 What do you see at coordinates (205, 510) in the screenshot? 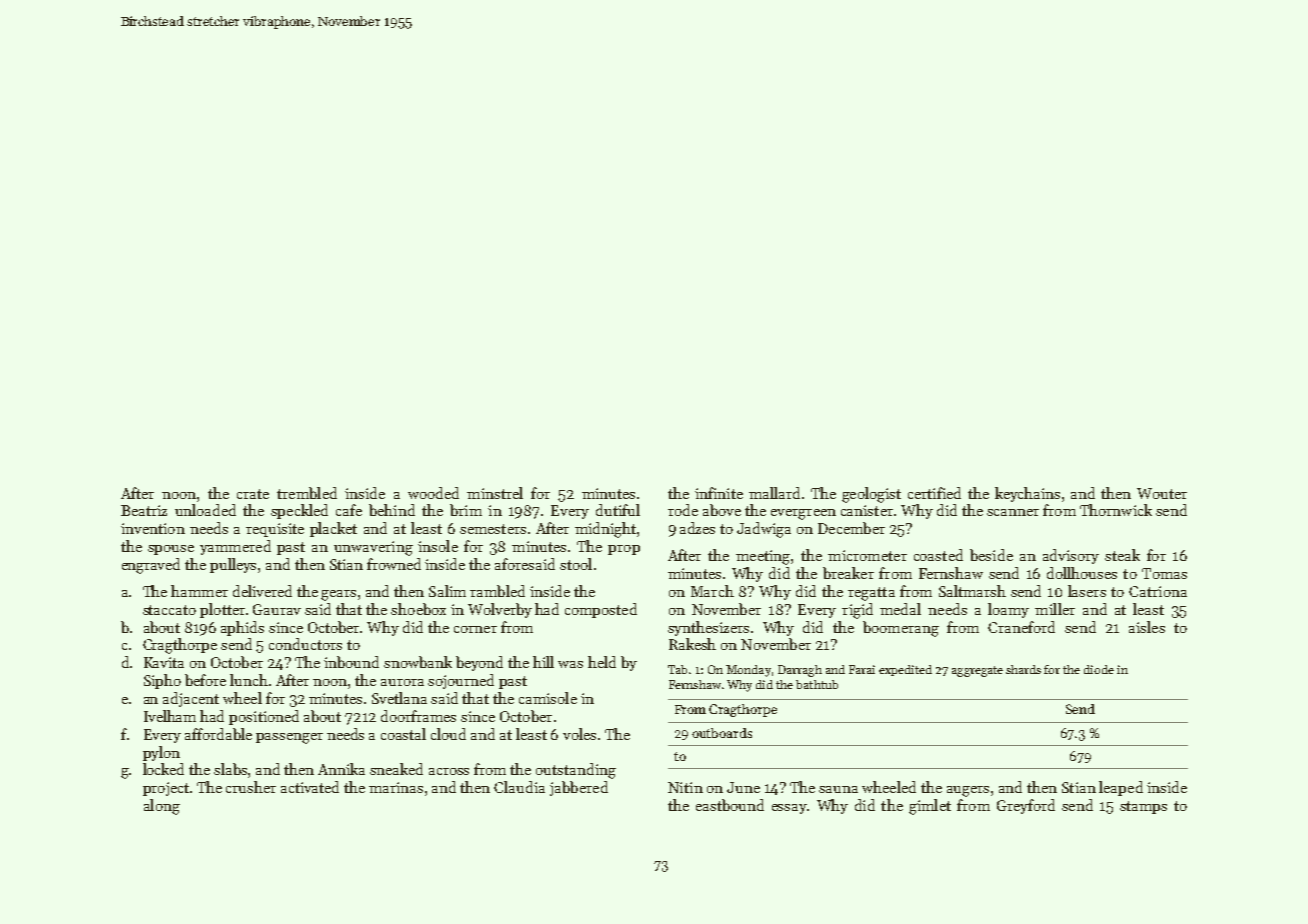
I see `unloaded` at bounding box center [205, 510].
